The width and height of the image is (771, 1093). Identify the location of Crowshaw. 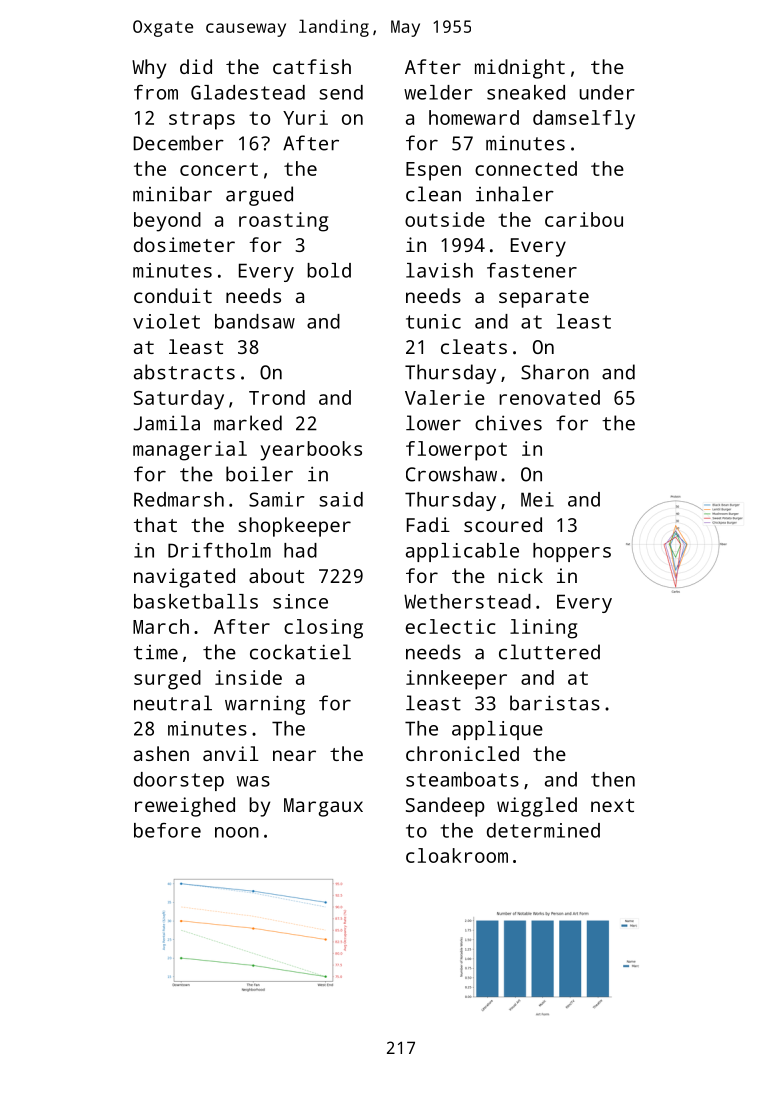
(451, 474).
